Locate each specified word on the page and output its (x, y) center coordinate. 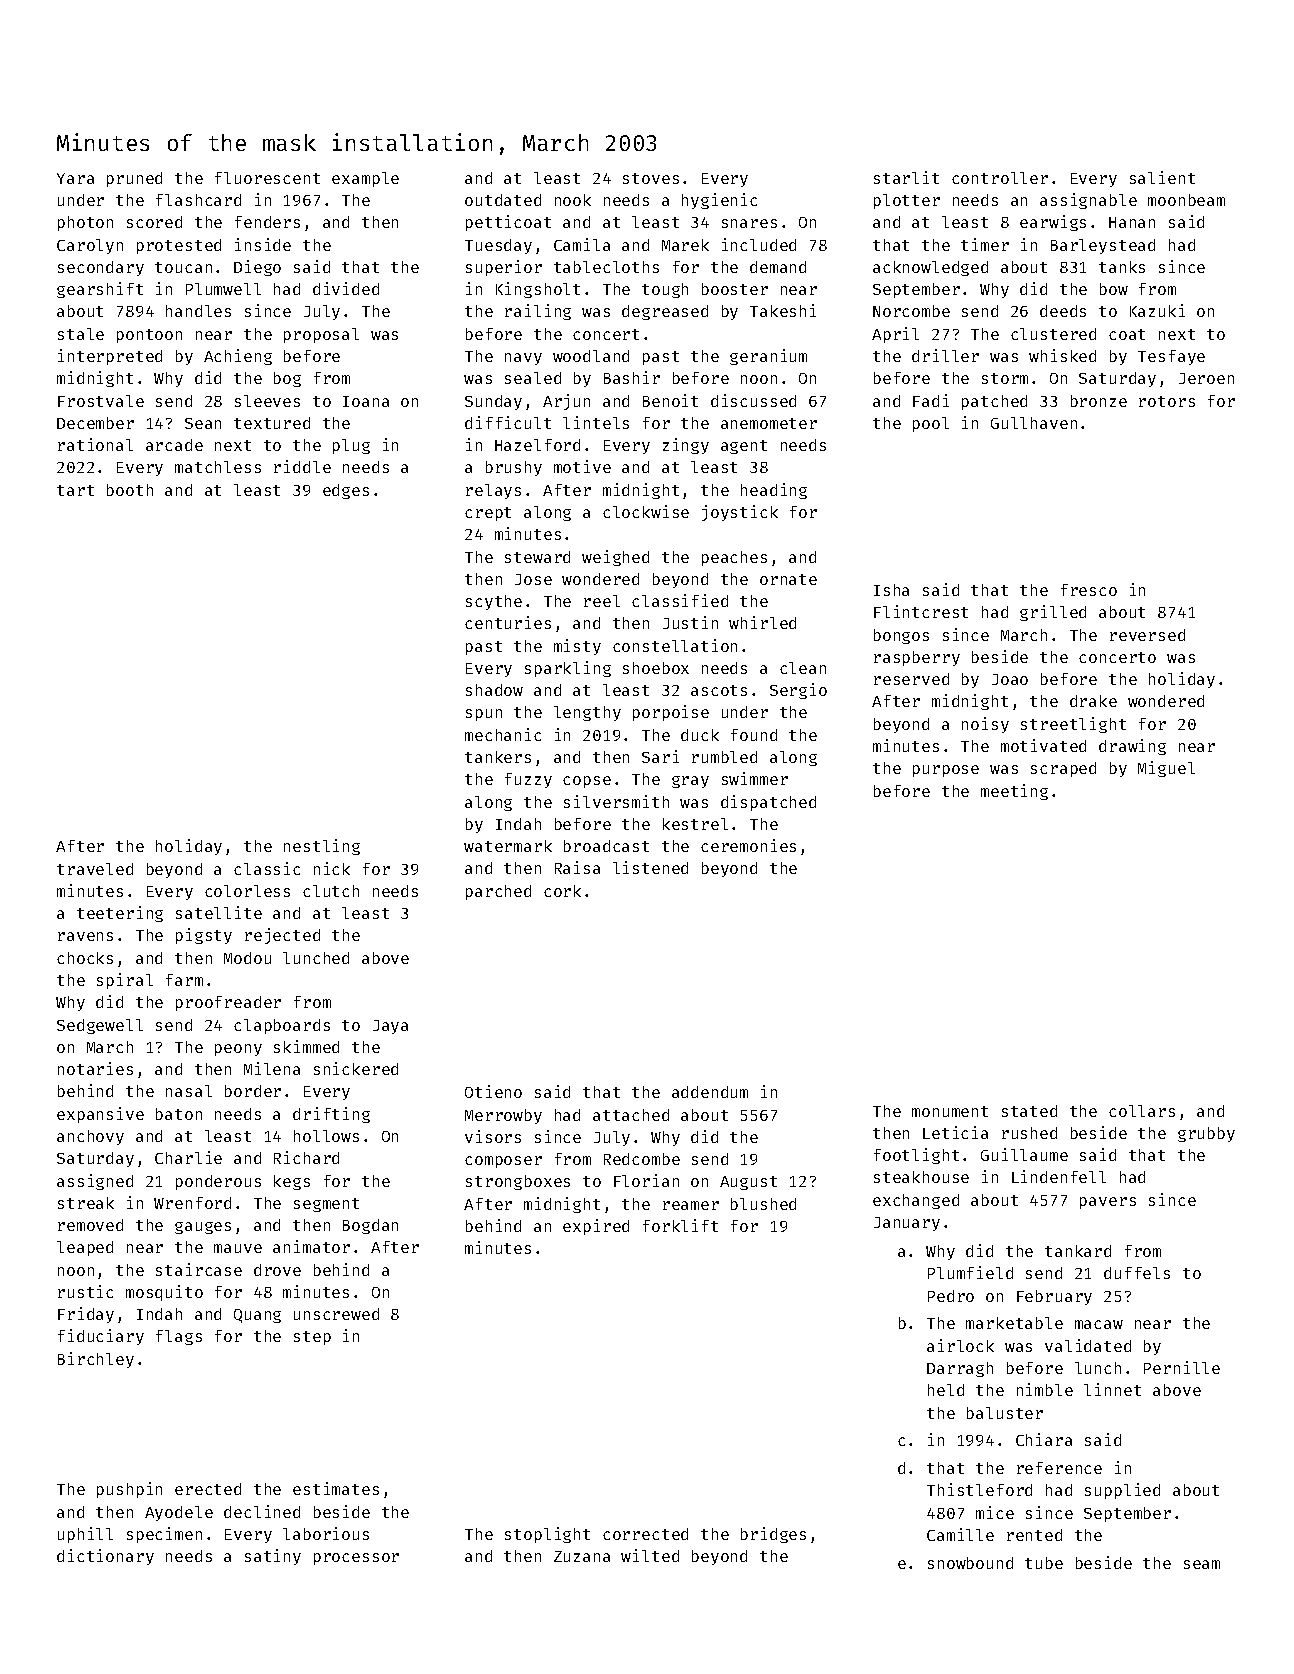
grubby (1206, 1134)
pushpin (129, 1490)
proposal (321, 335)
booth (130, 490)
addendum (710, 1092)
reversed (1147, 635)
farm (184, 980)
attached (631, 1115)
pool (931, 424)
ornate (788, 579)
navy (523, 359)
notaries (95, 1068)
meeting (1014, 792)
